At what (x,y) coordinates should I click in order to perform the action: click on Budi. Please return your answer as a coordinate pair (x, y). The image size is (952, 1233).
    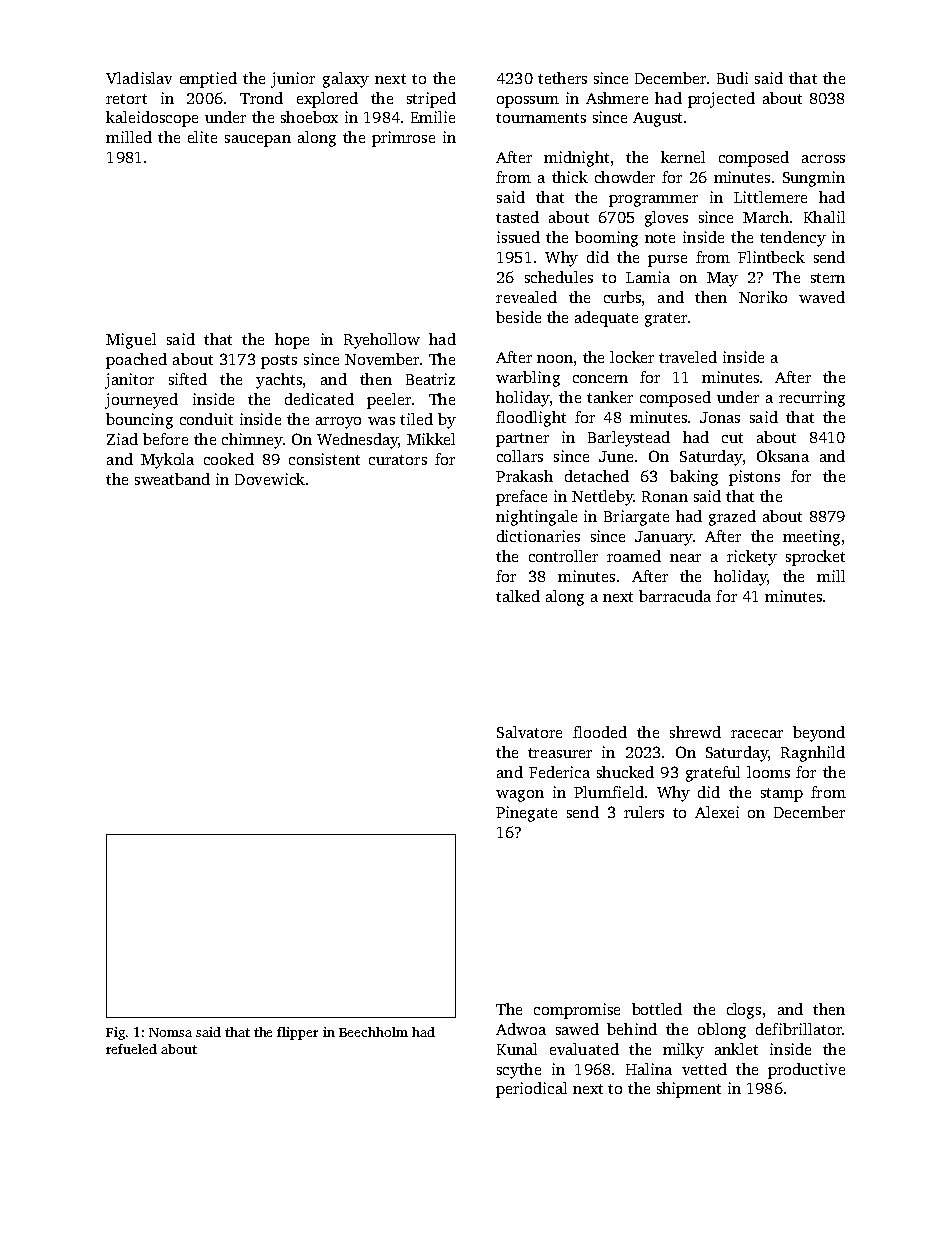
    Looking at the image, I should click on (732, 78).
